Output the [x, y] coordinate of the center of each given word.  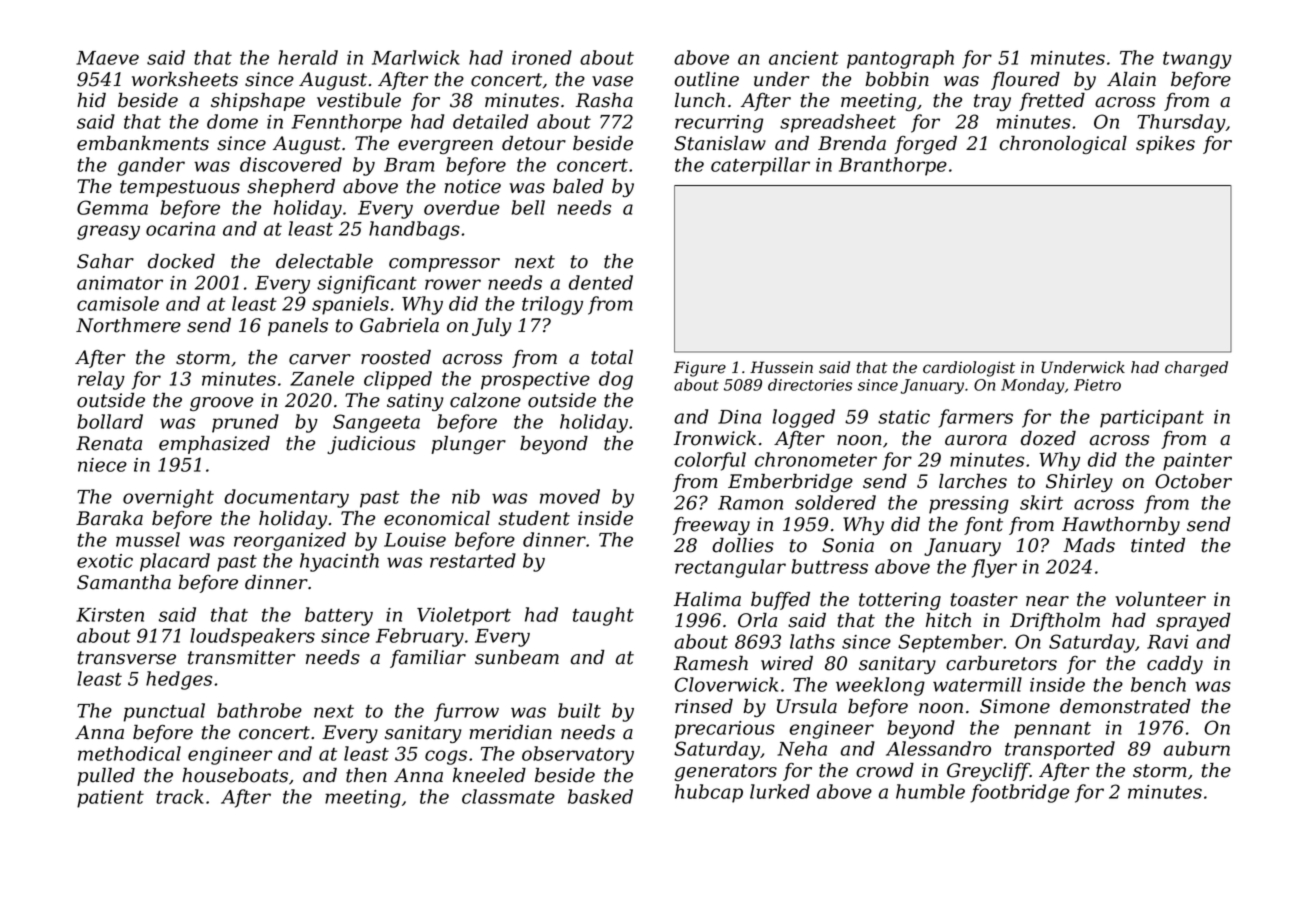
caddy [1175, 665]
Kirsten [110, 615]
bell [528, 207]
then [366, 775]
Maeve [107, 58]
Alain [1131, 79]
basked [600, 796]
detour [534, 143]
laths [812, 641]
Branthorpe [893, 166]
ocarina [180, 229]
